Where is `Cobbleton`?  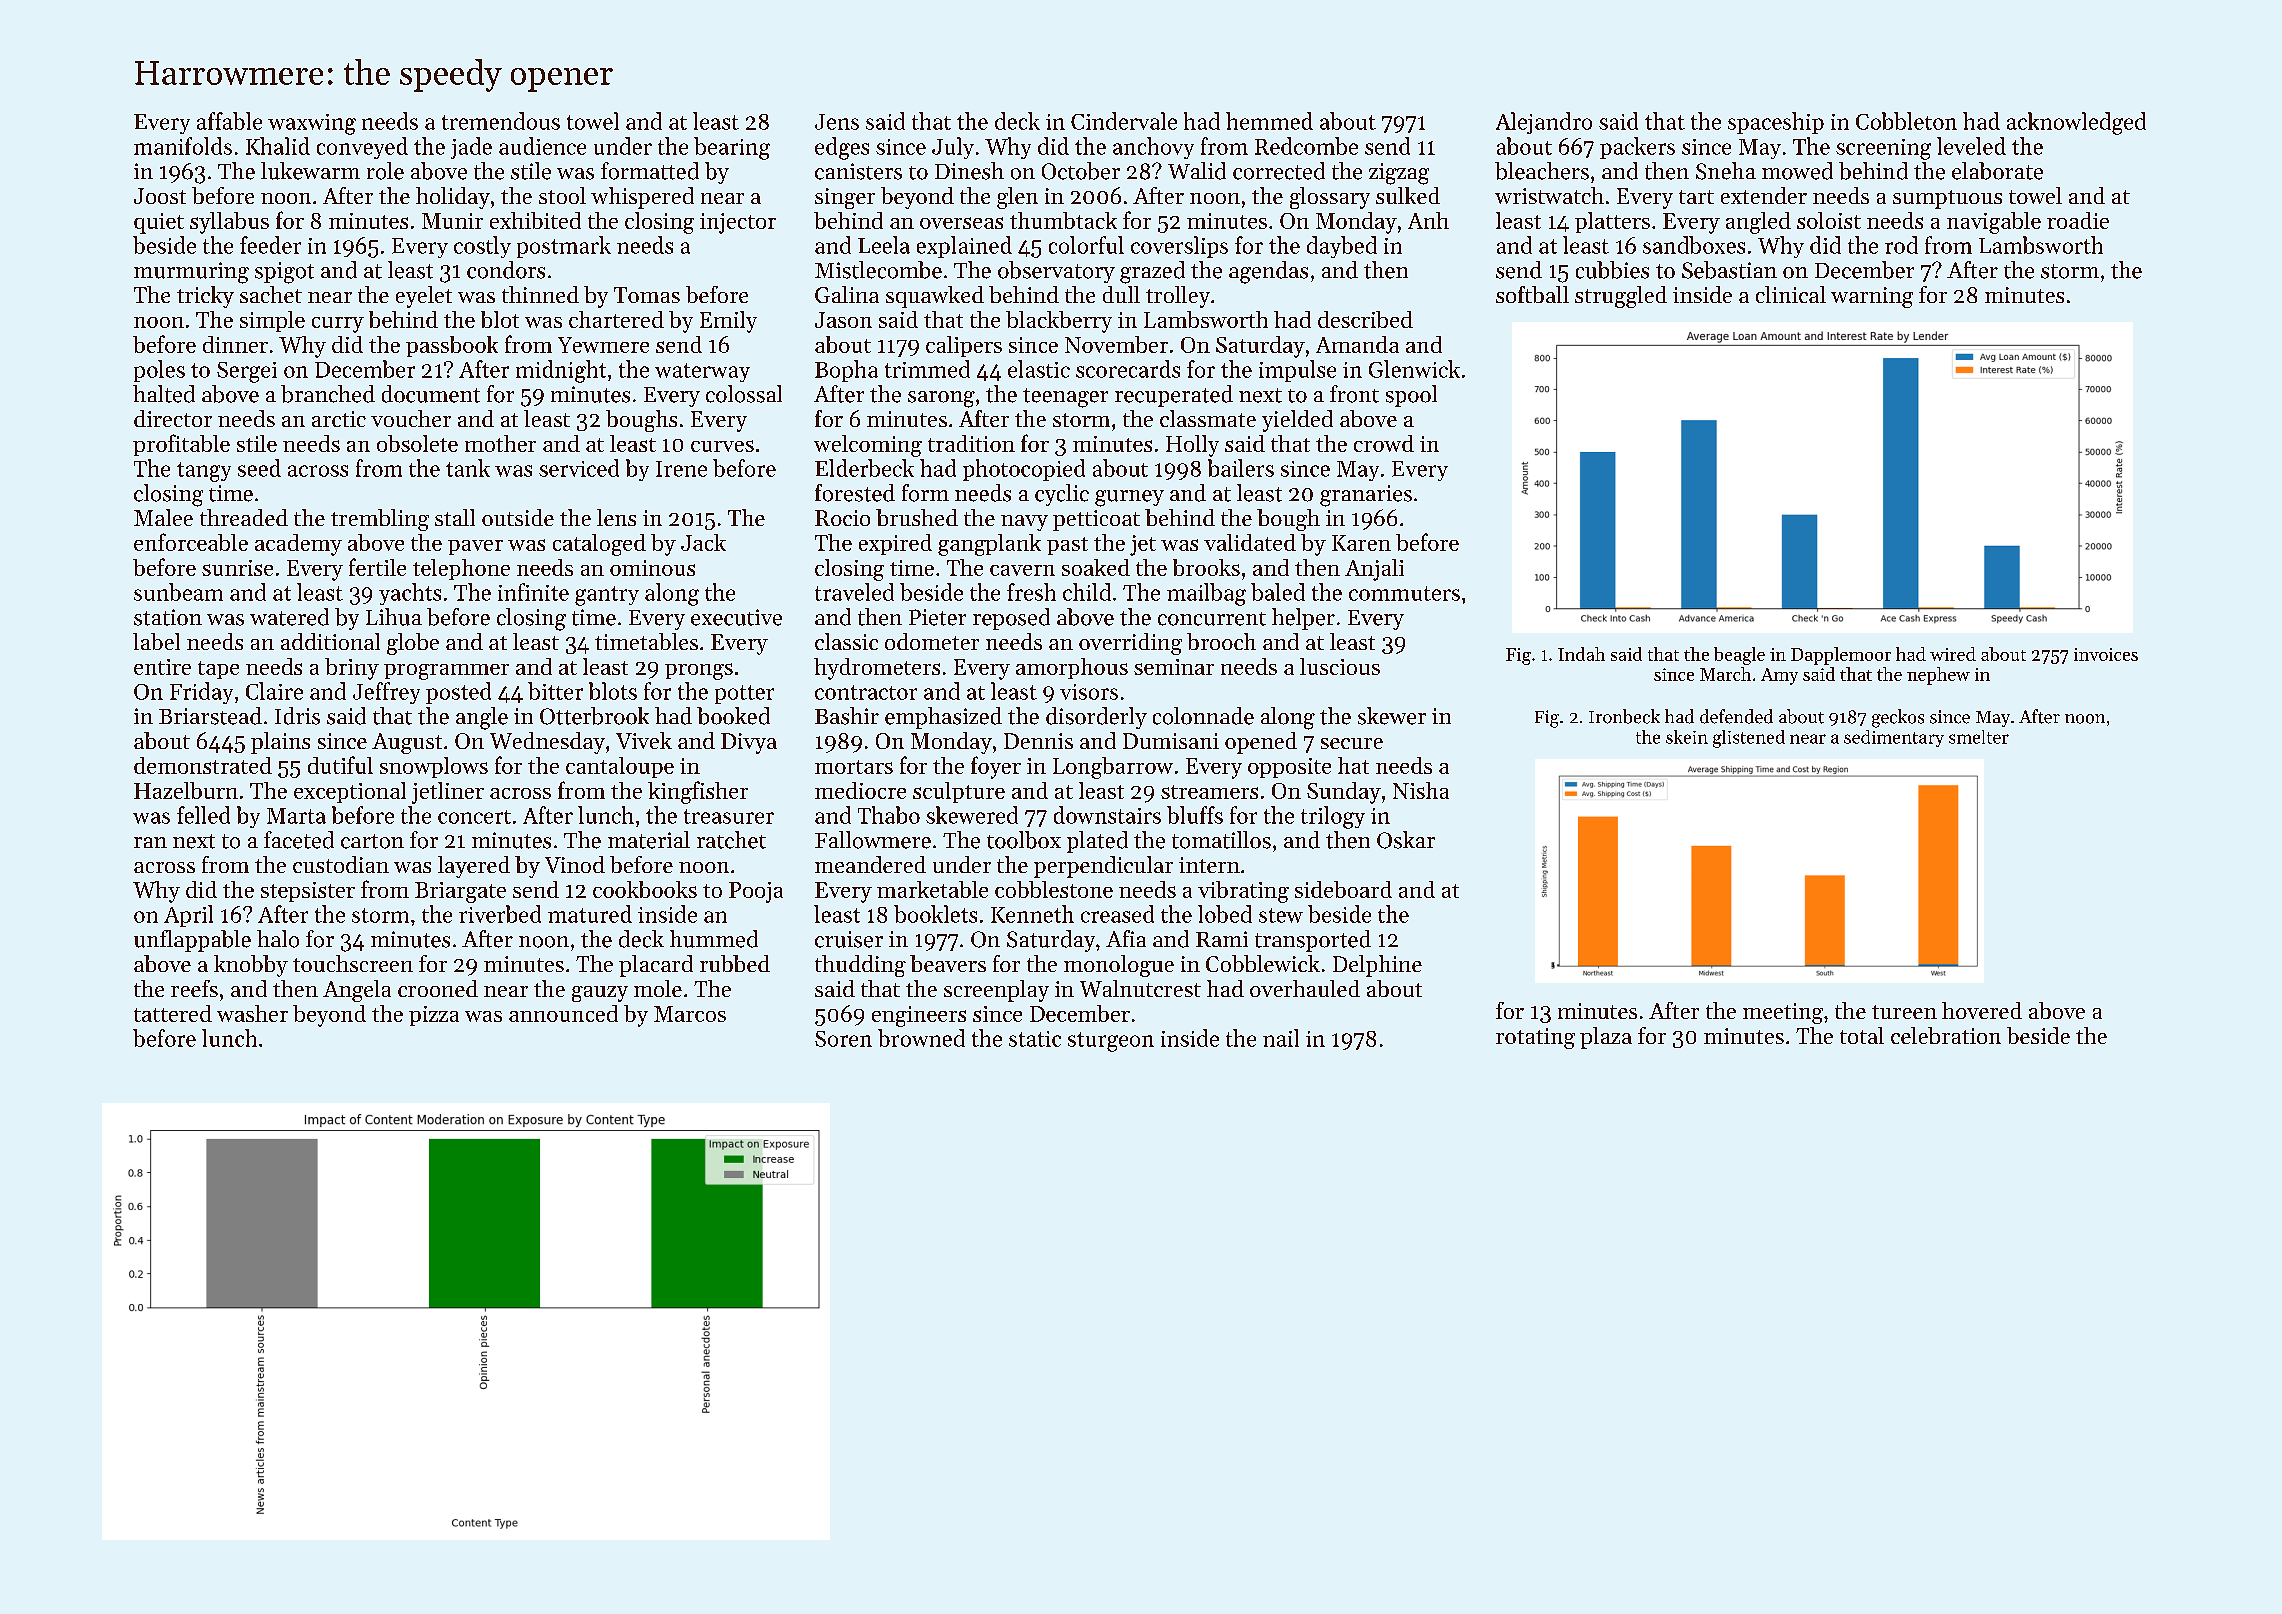 Cobbleton is located at coordinates (1906, 121).
